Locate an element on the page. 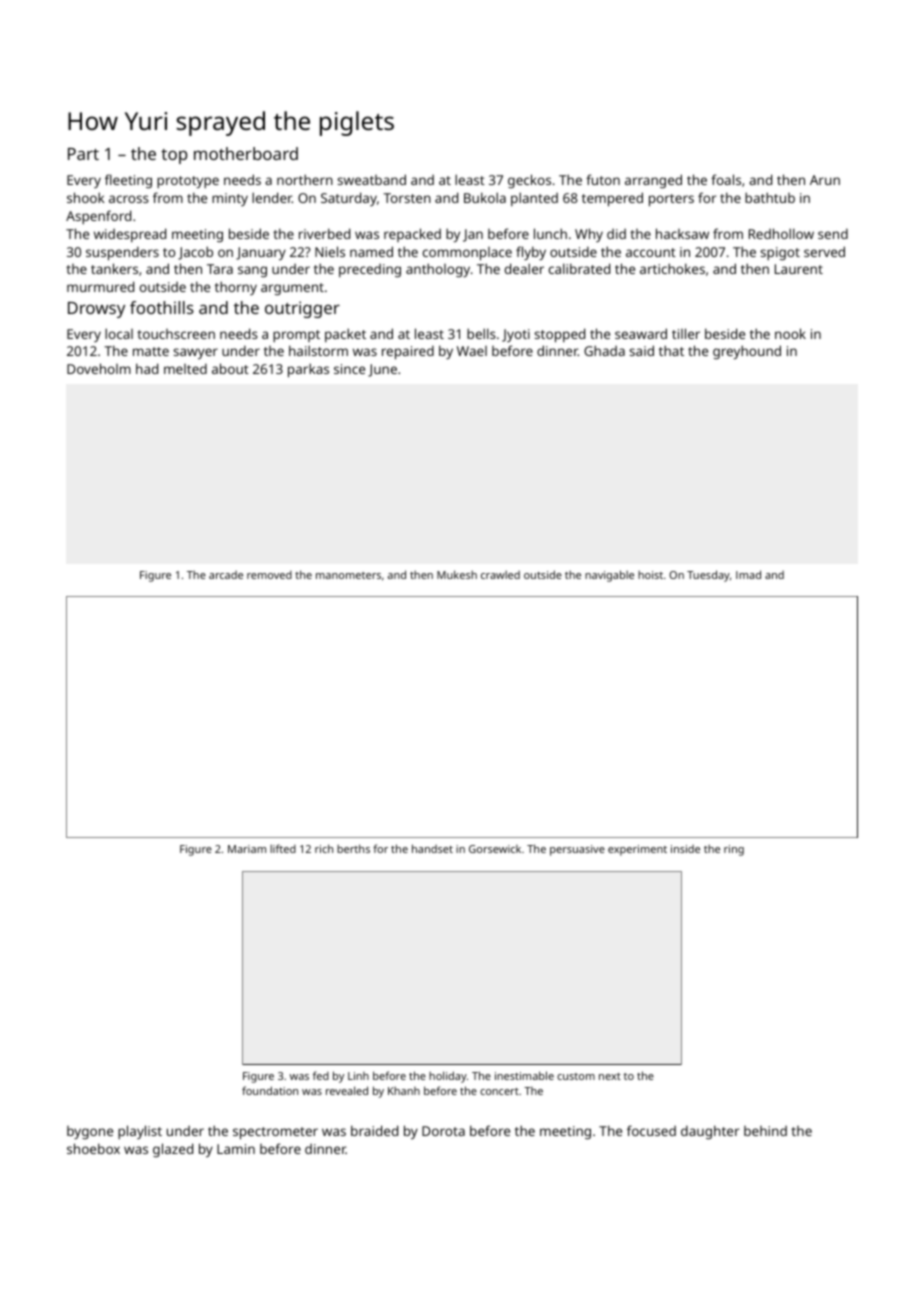 The width and height of the page is (924, 1308). Imad is located at coordinates (748, 574).
